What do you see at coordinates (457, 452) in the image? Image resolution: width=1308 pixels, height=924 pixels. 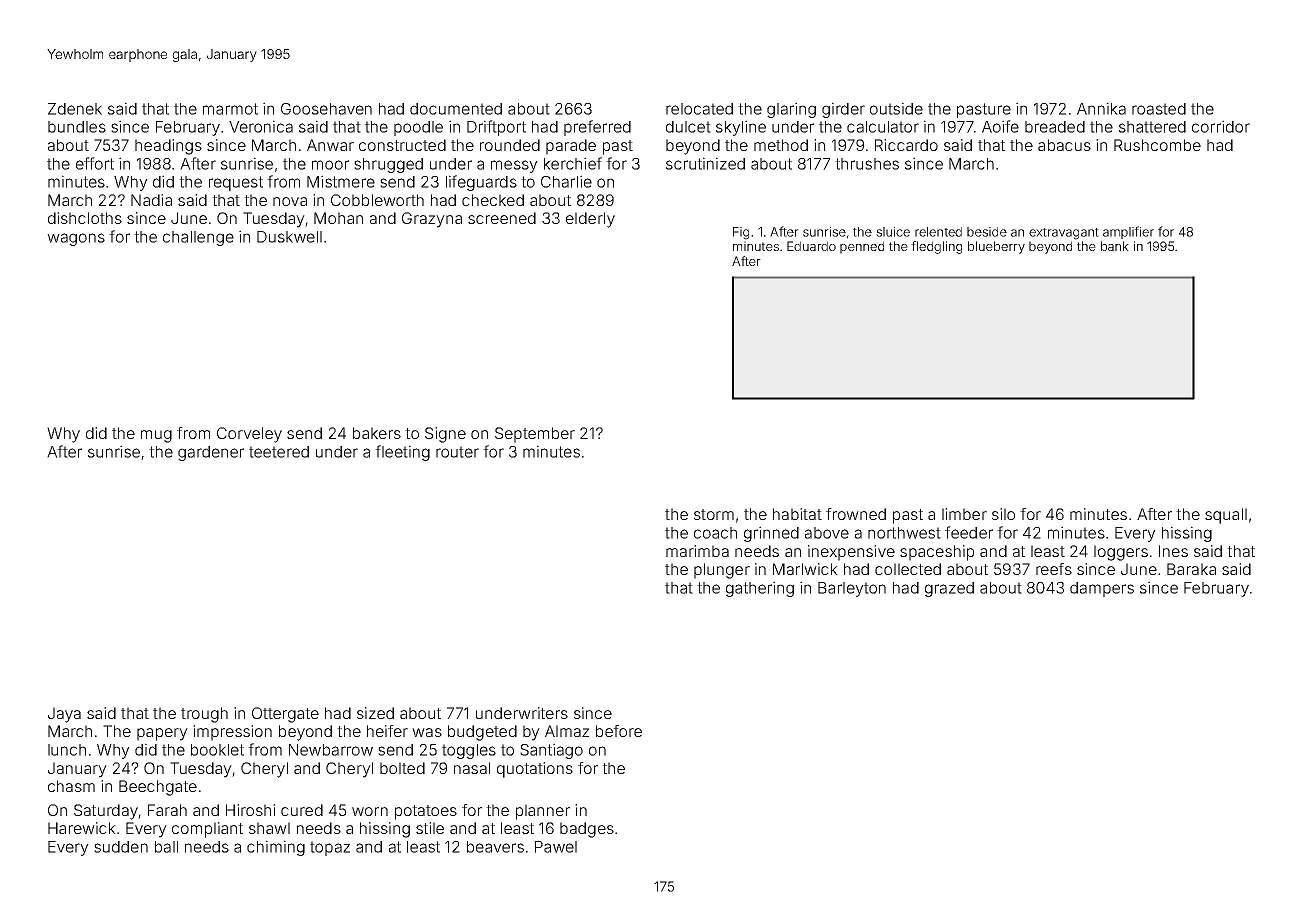 I see `router` at bounding box center [457, 452].
